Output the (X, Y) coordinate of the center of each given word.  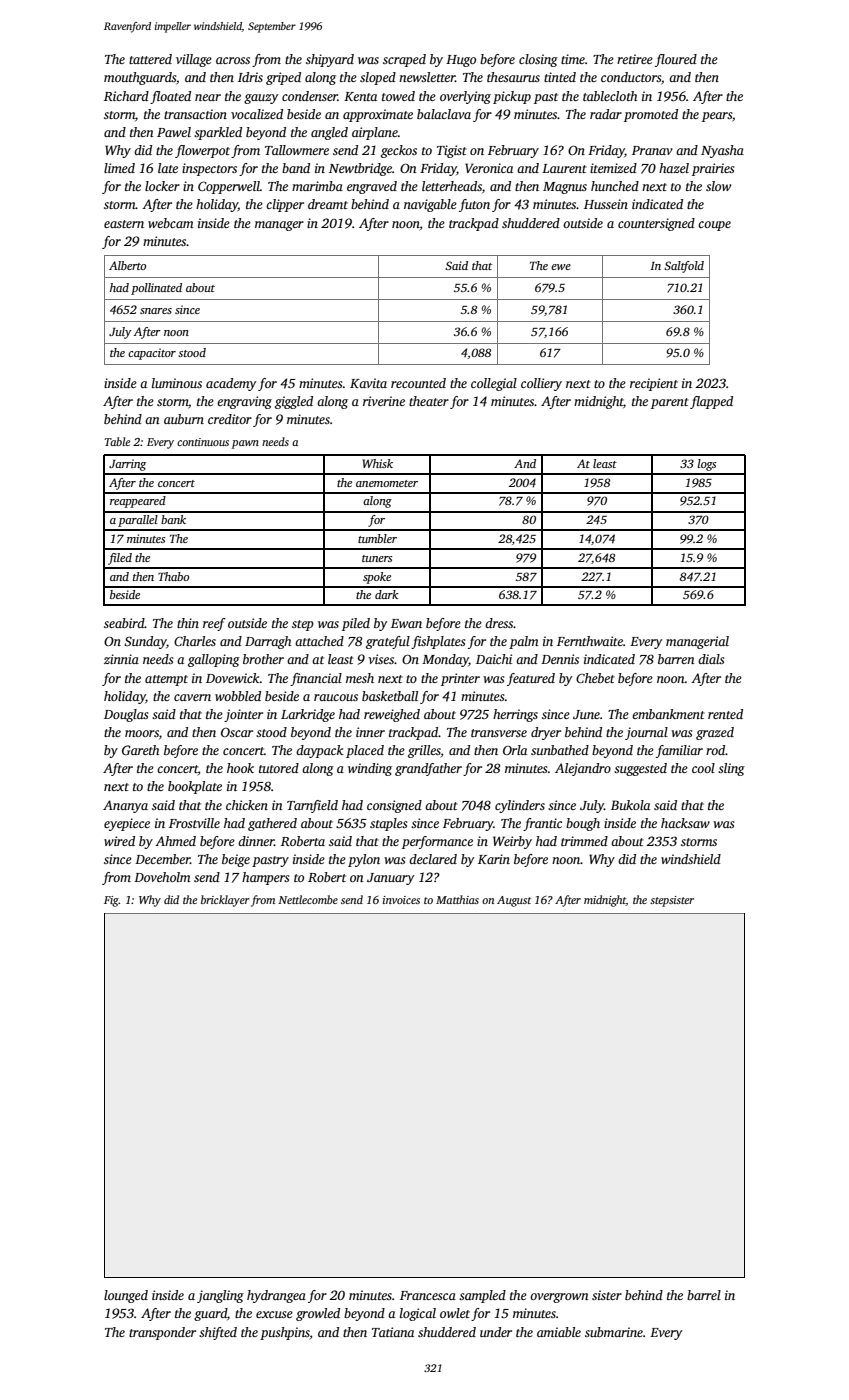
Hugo (461, 61)
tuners (377, 558)
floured (676, 60)
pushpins (285, 1333)
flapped (711, 402)
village (194, 60)
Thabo (173, 576)
